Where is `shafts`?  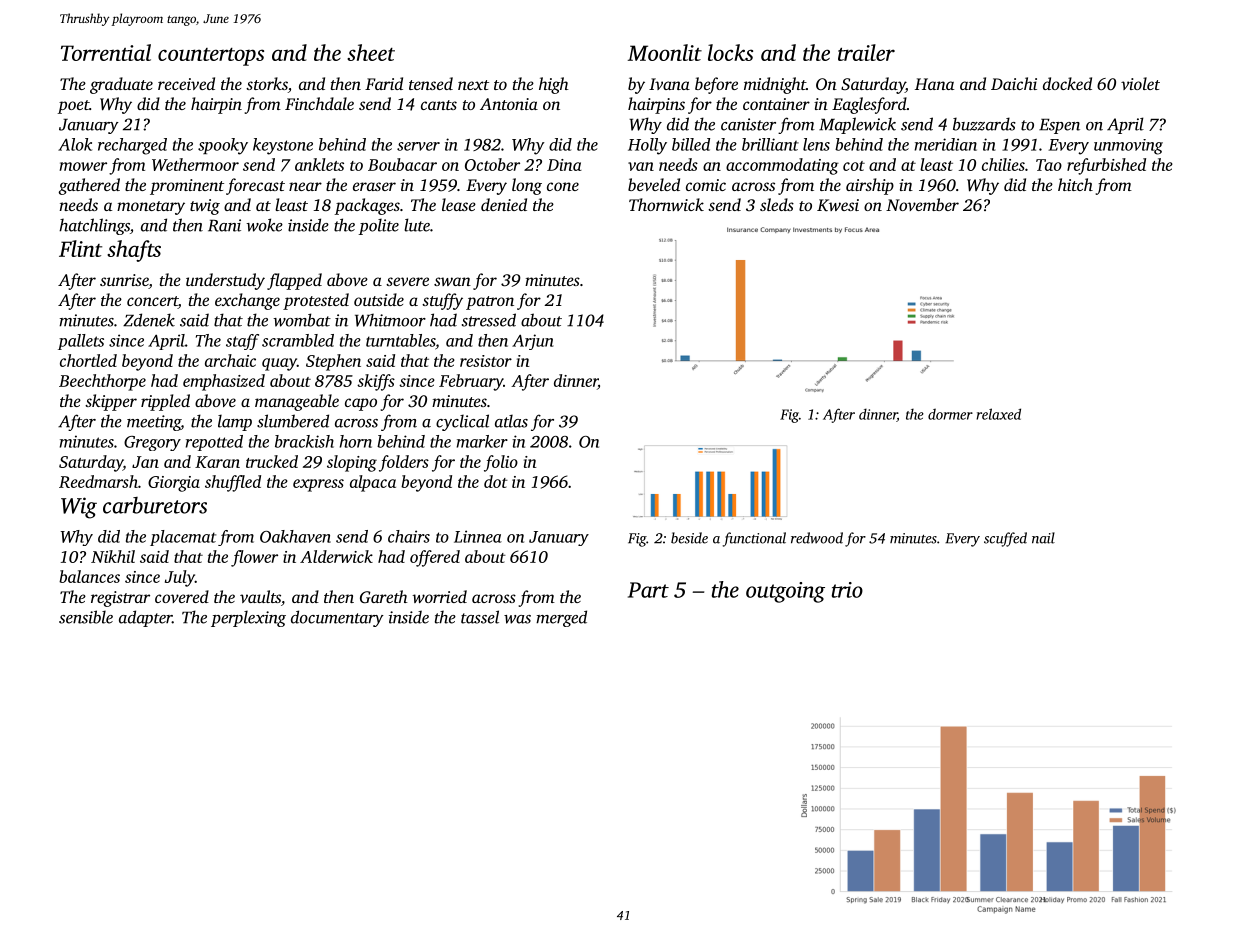 shafts is located at coordinates (134, 251).
